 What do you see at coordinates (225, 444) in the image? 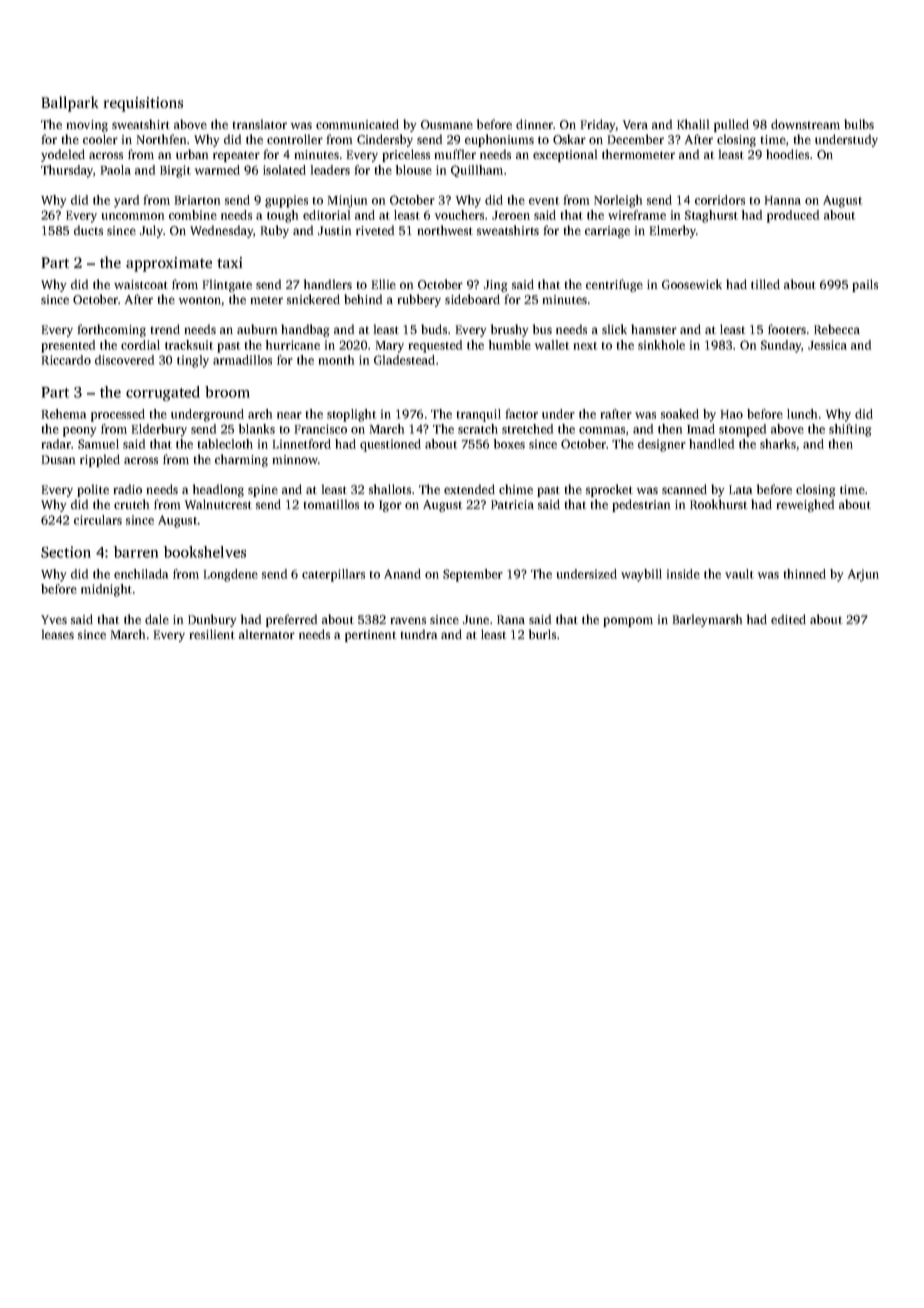
I see `tablecloth` at bounding box center [225, 444].
